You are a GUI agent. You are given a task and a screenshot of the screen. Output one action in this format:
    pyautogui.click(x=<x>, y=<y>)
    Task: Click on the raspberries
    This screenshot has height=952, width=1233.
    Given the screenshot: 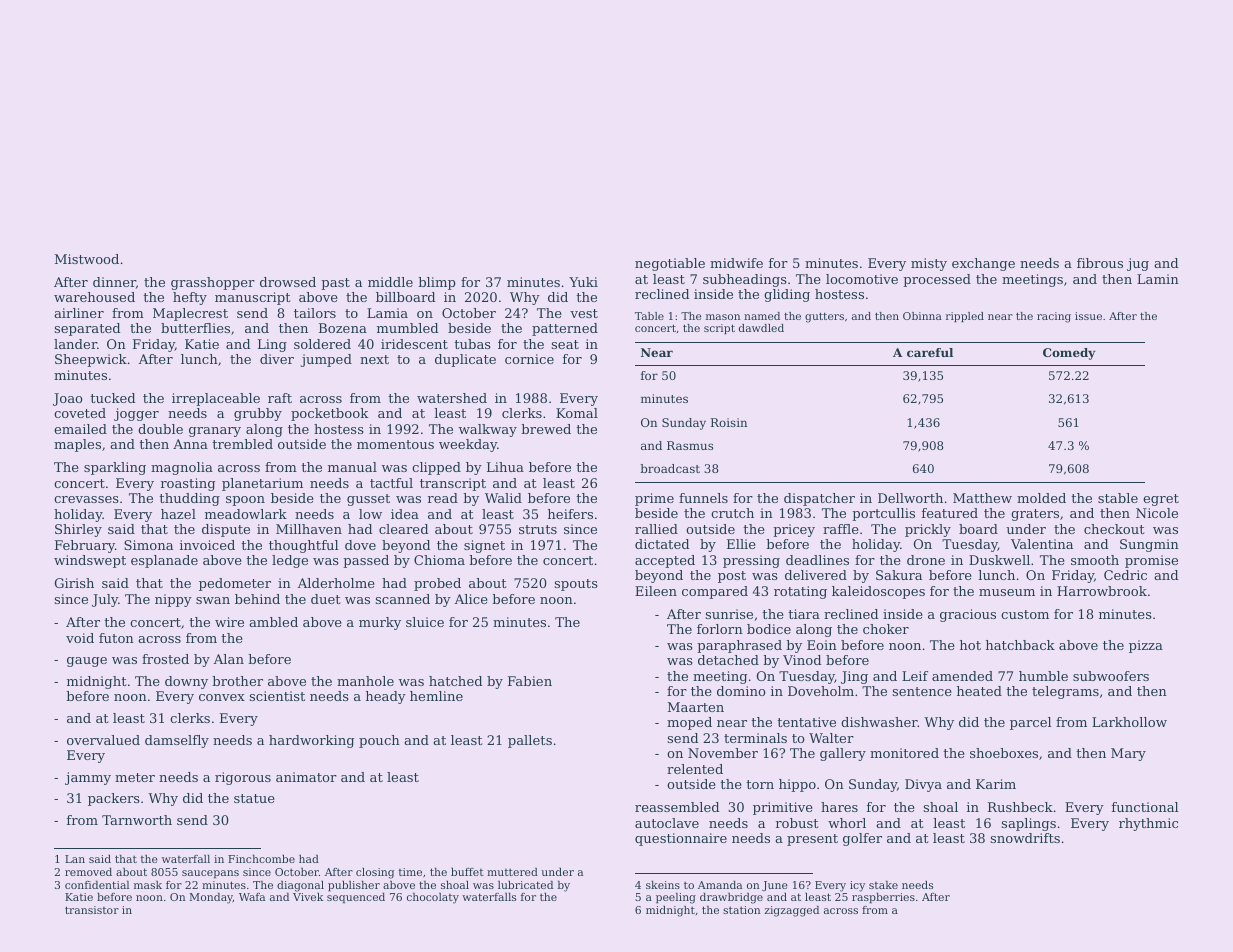 What is the action you would take?
    pyautogui.click(x=883, y=898)
